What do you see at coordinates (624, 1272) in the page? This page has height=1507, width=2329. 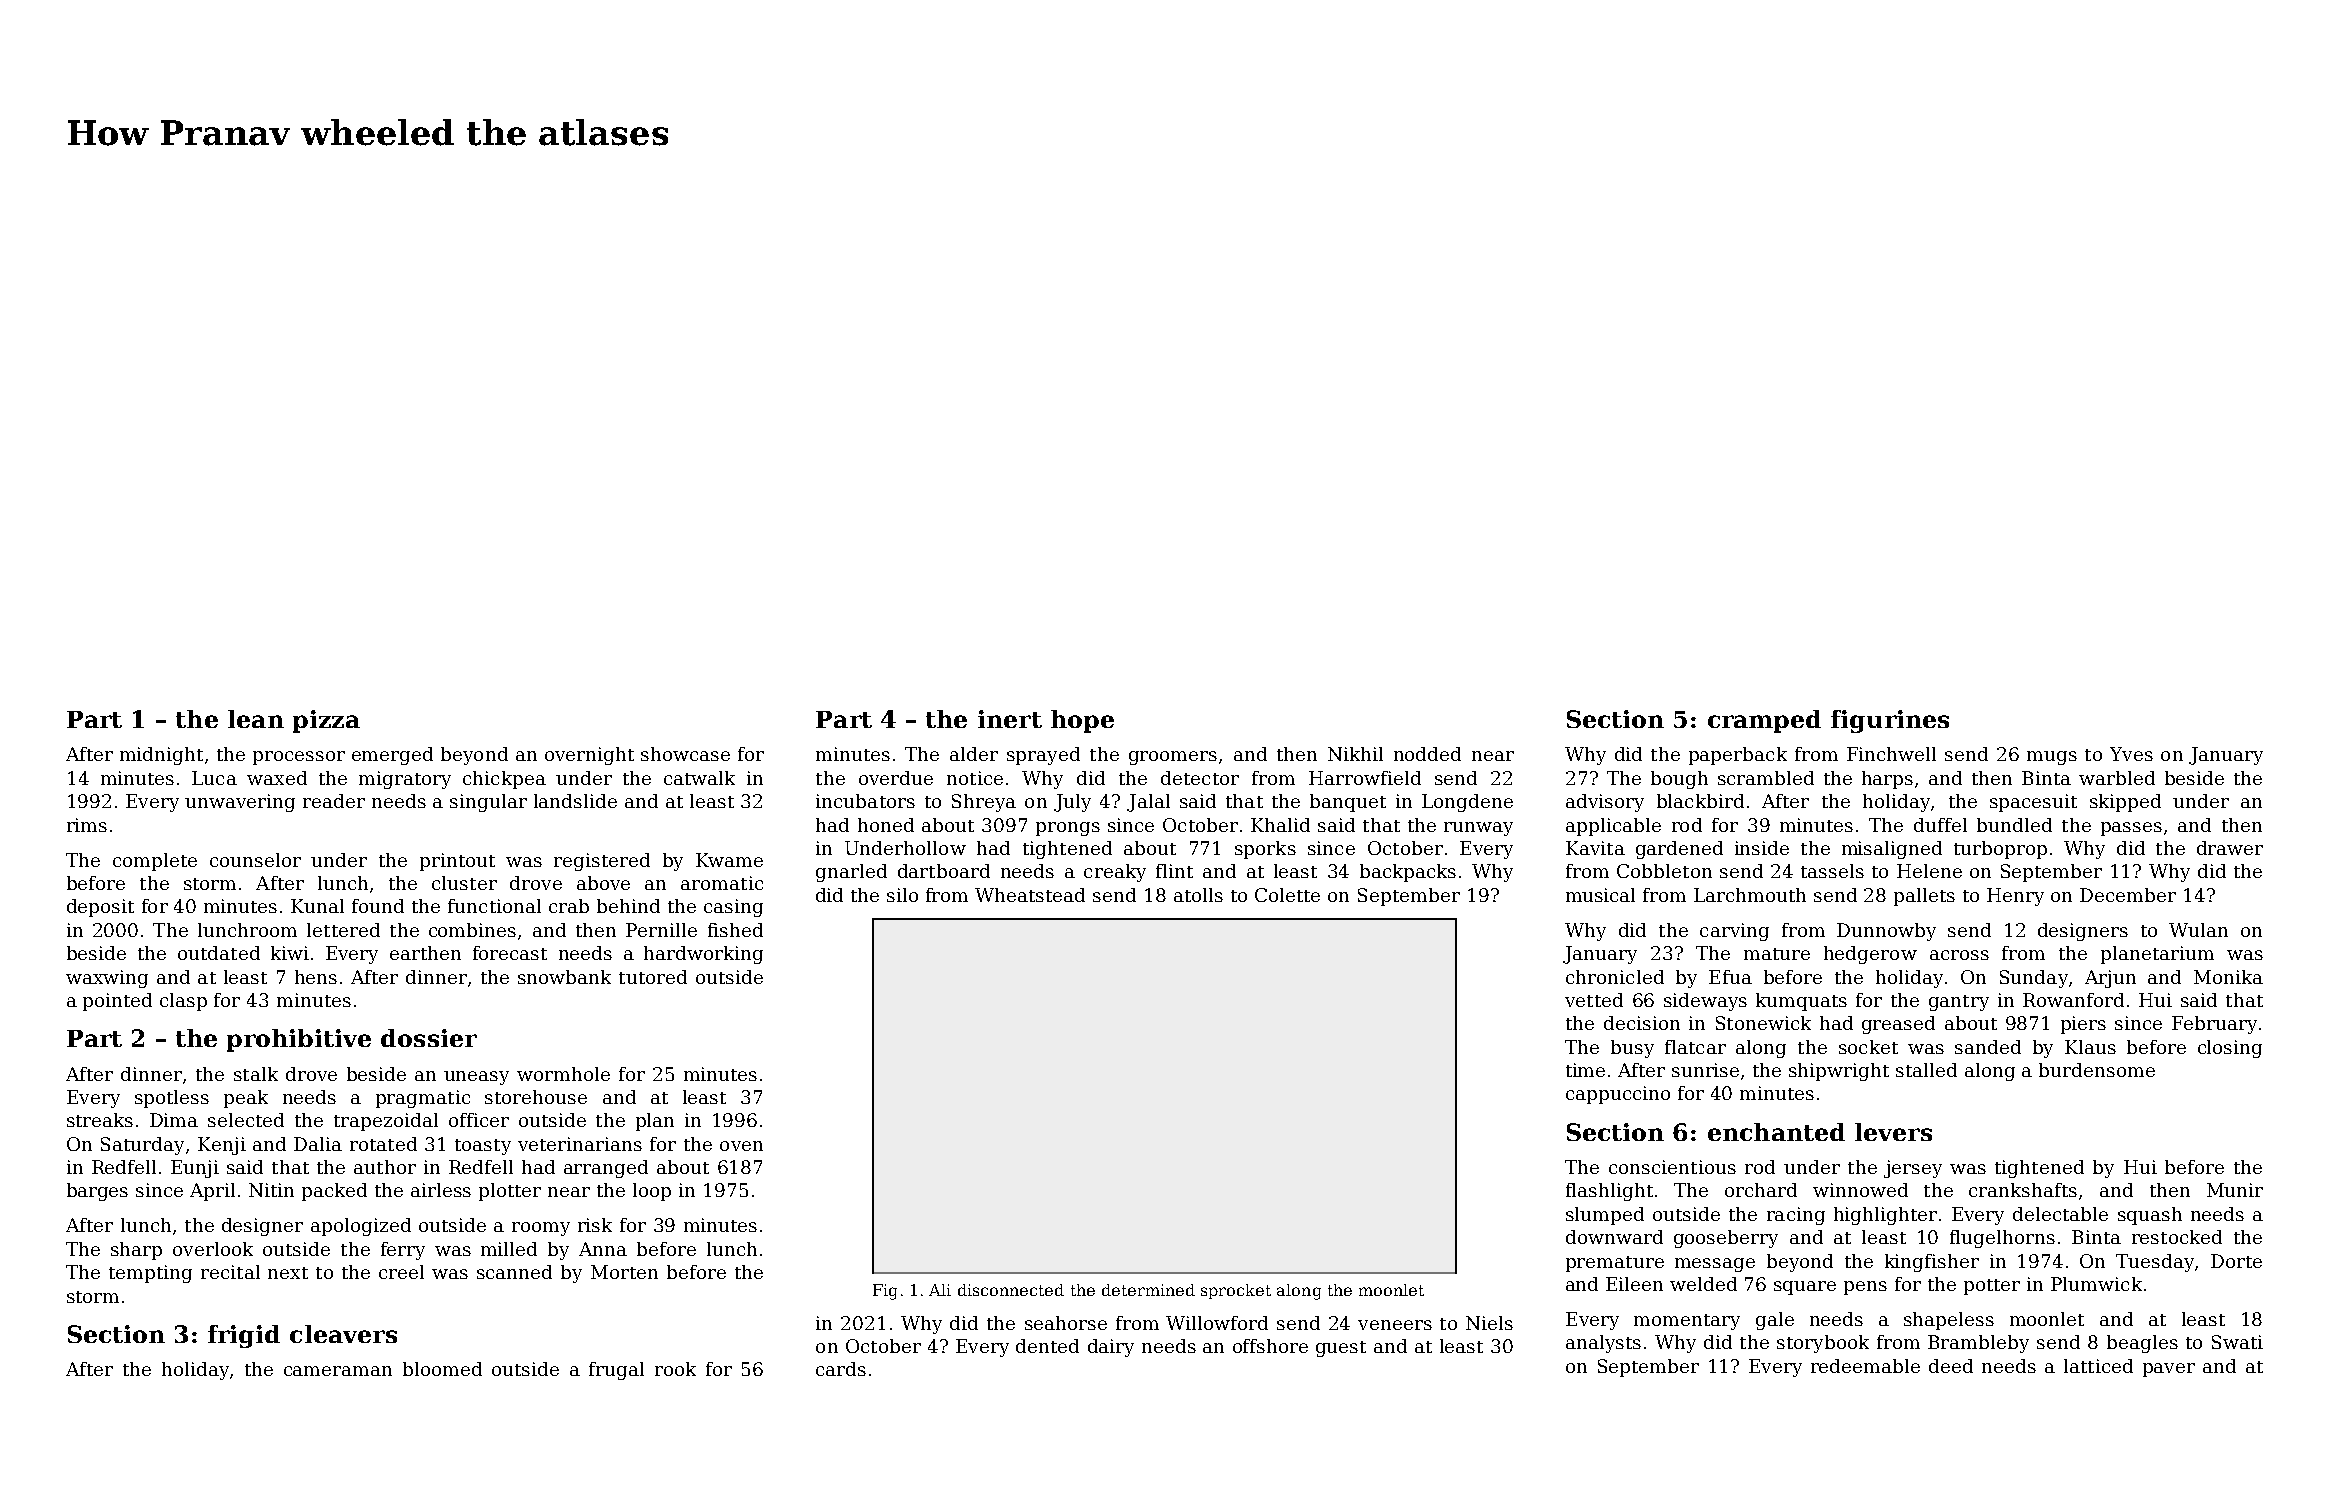 I see `Morten` at bounding box center [624, 1272].
